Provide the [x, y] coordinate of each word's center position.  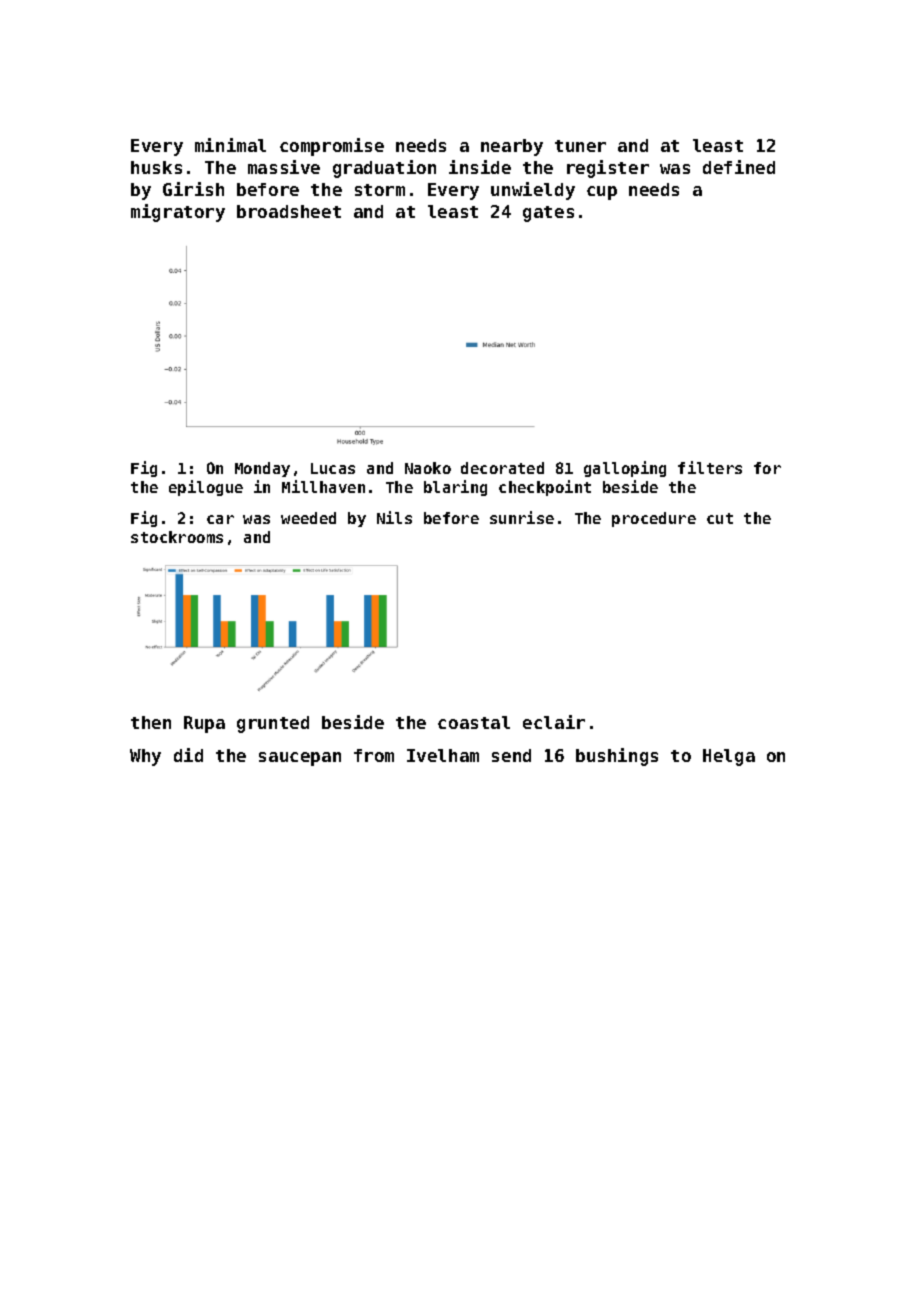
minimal [230, 145]
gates [548, 214]
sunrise [522, 517]
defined [739, 167]
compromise [332, 147]
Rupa [204, 724]
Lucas [333, 468]
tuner [580, 146]
